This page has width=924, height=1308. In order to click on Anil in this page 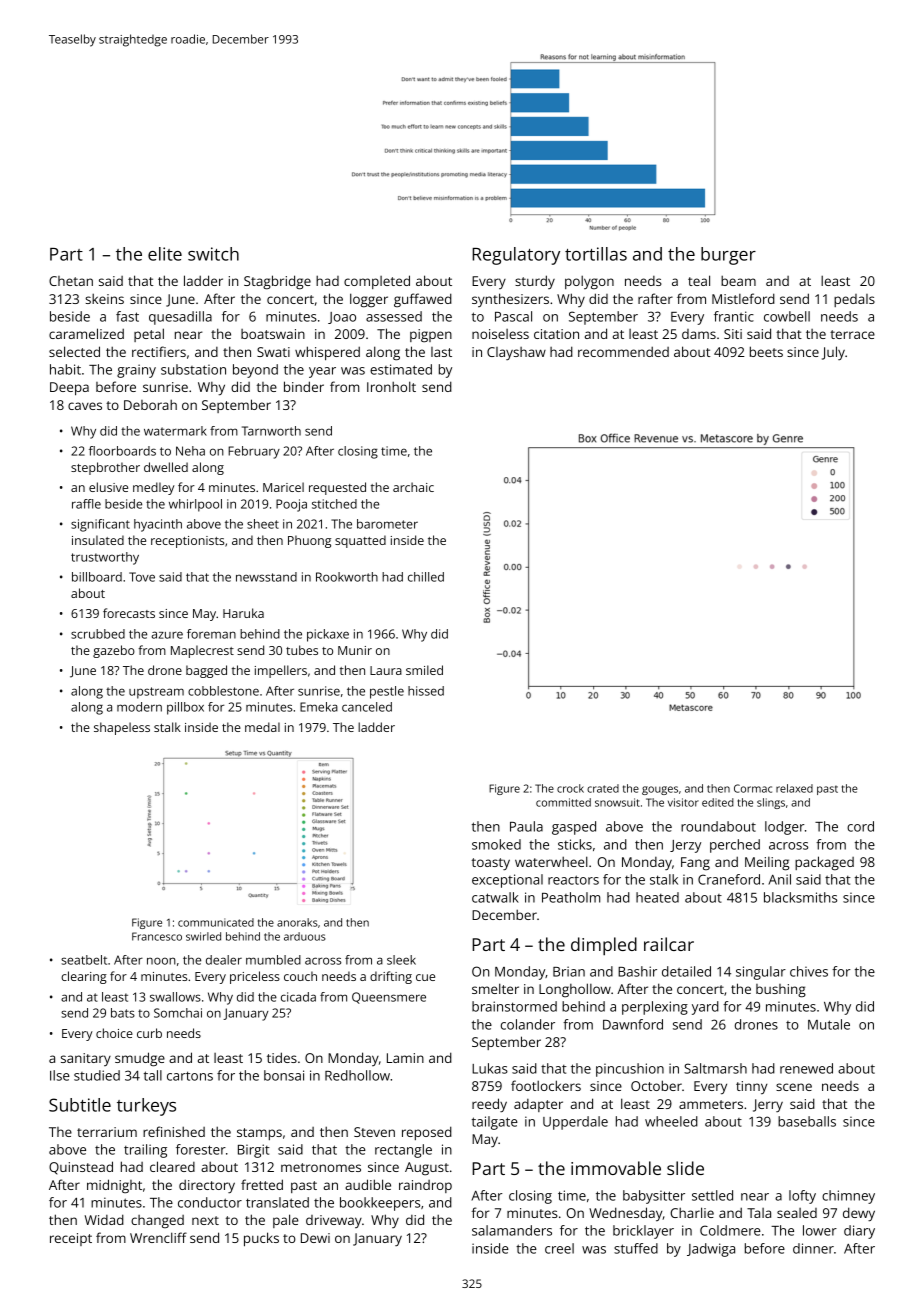, I will do `click(779, 879)`.
